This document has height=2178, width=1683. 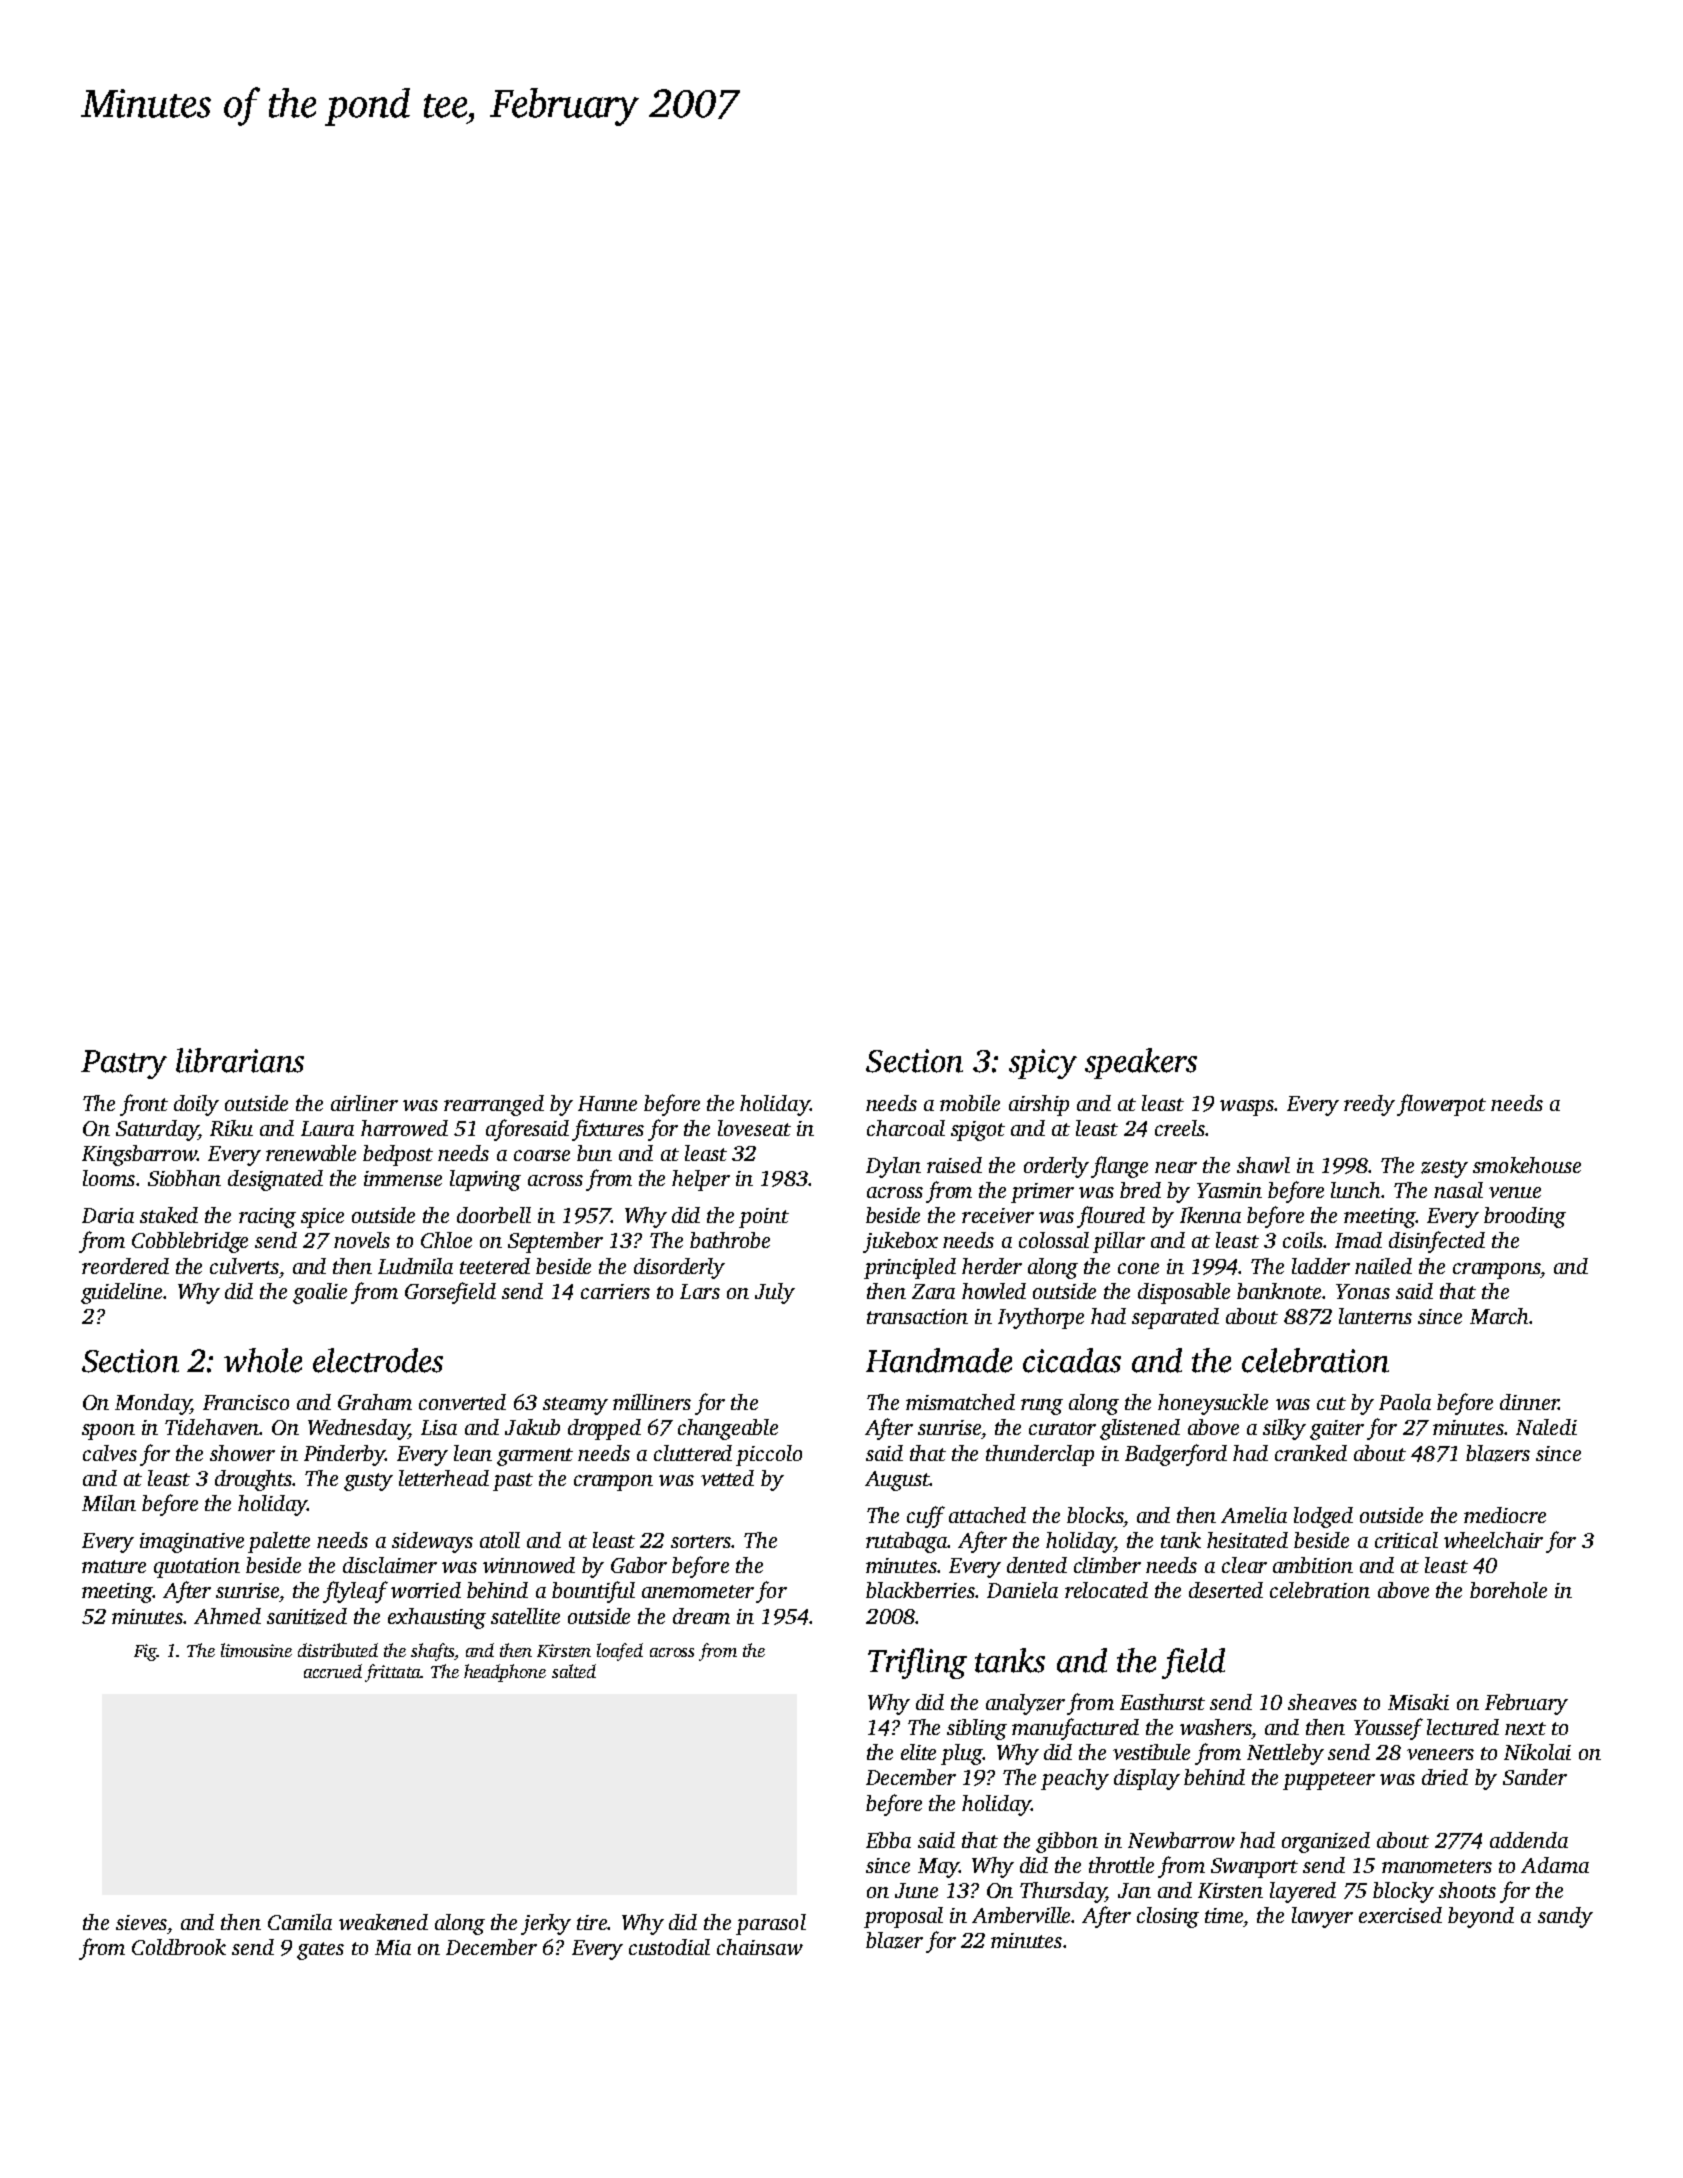 What do you see at coordinates (760, 1947) in the document?
I see `chainsaw` at bounding box center [760, 1947].
